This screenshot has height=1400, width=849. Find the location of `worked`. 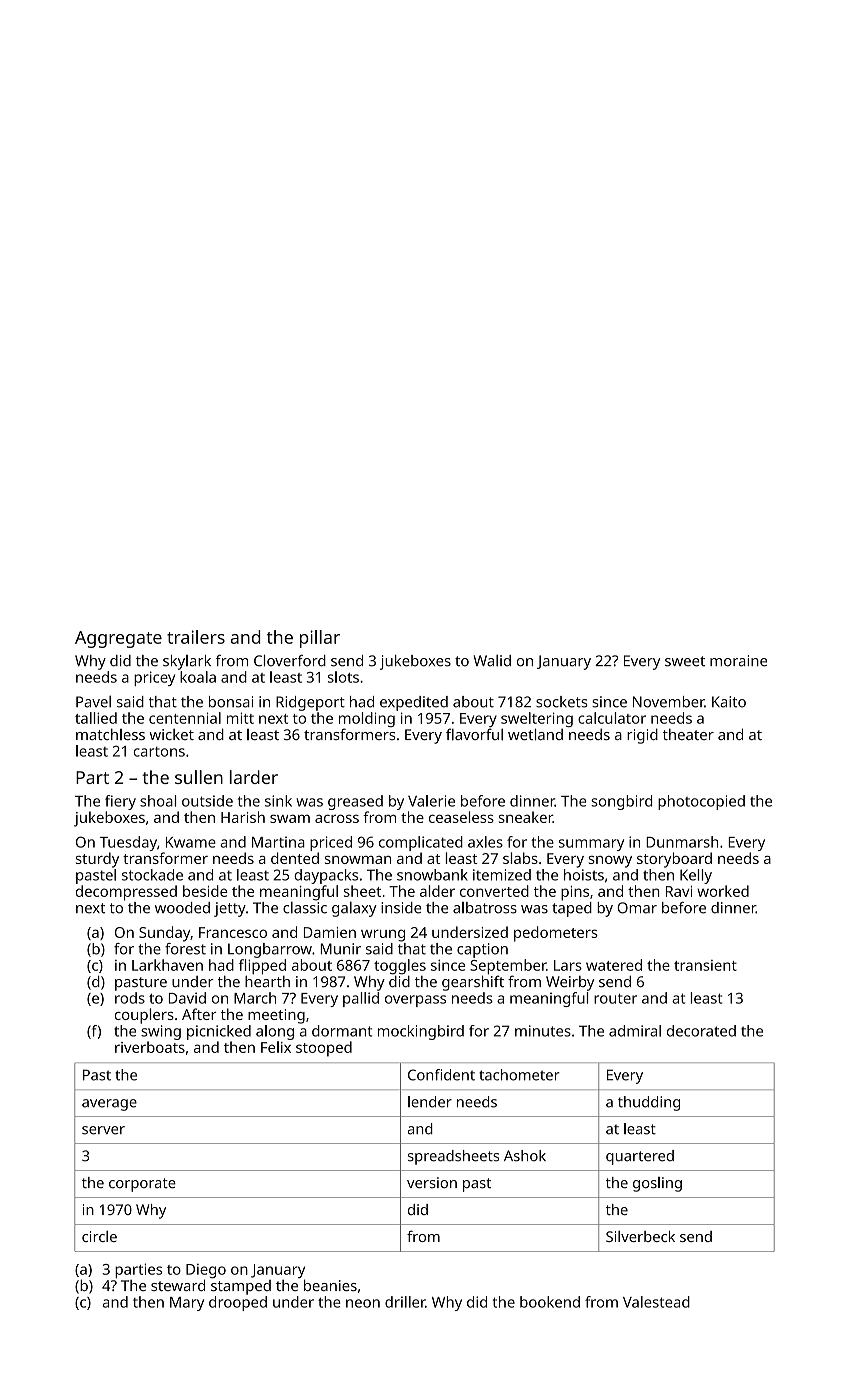

worked is located at coordinates (723, 891).
